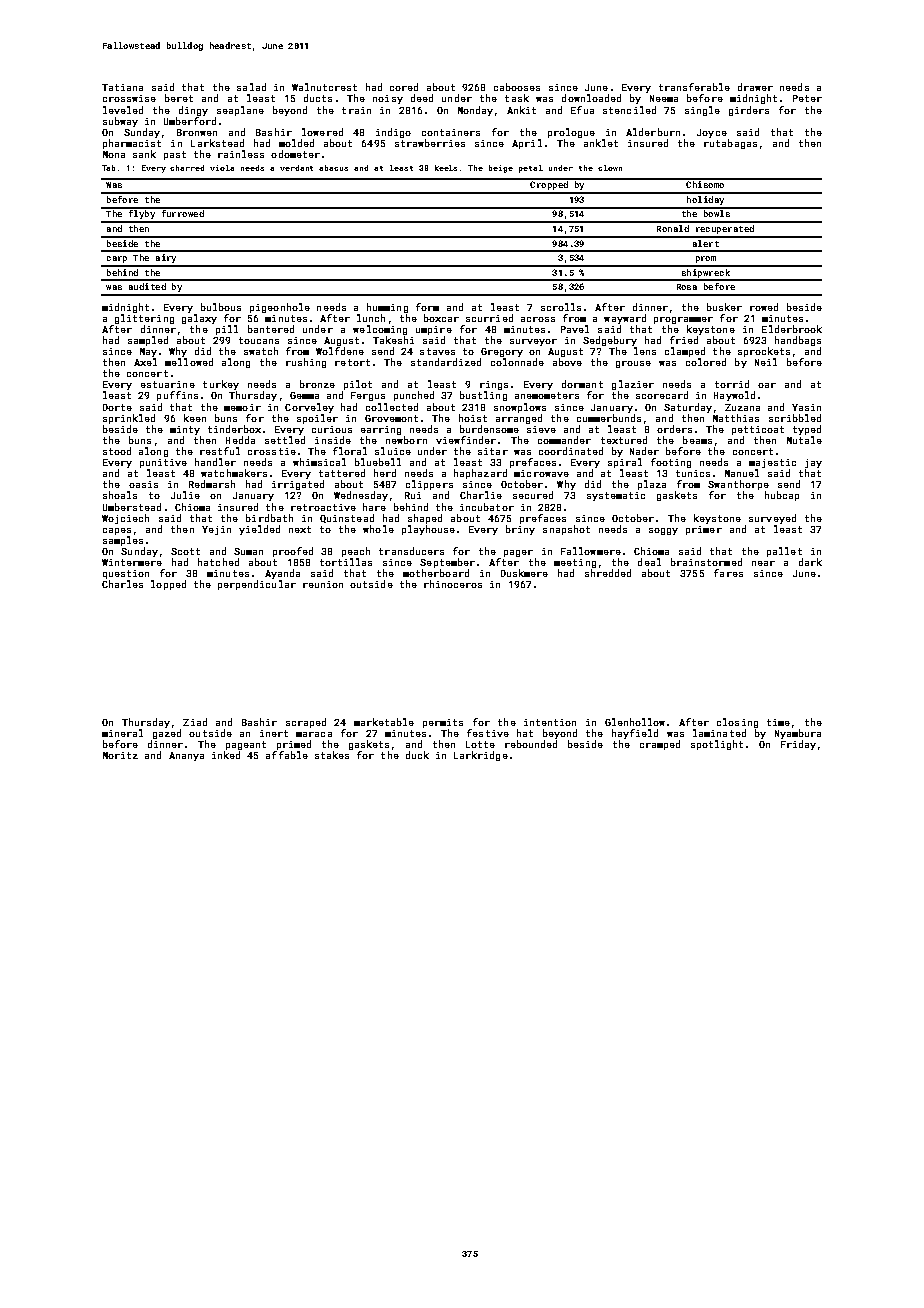 Image resolution: width=924 pixels, height=1308 pixels. I want to click on time, so click(778, 722).
